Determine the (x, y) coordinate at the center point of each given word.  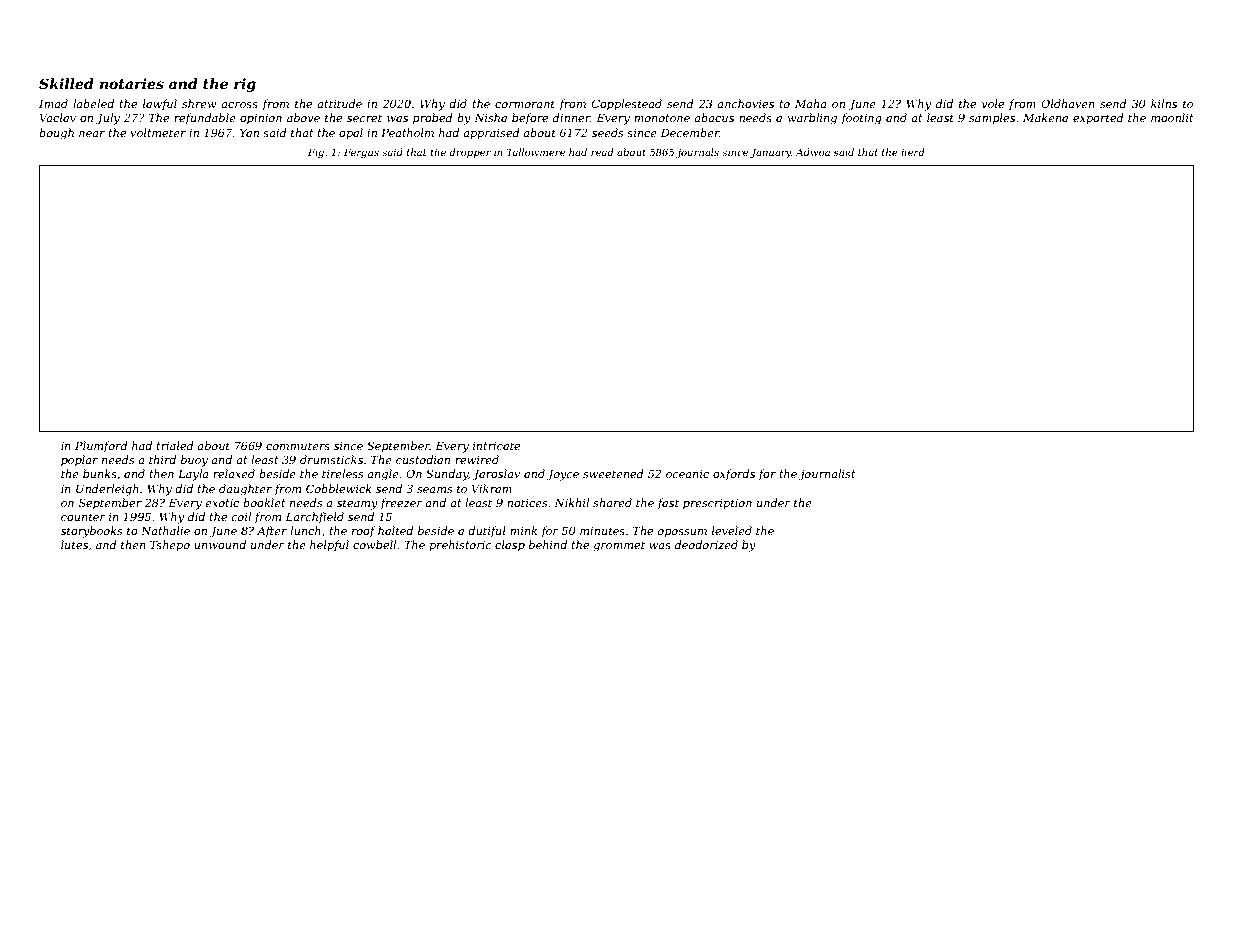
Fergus (361, 153)
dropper (470, 153)
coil (241, 516)
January (770, 153)
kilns (1164, 103)
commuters (298, 446)
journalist (827, 475)
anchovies (745, 103)
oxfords (734, 474)
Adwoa (813, 152)
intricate (496, 446)
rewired (477, 459)
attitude (339, 103)
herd (912, 152)
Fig (316, 153)
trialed (175, 445)
